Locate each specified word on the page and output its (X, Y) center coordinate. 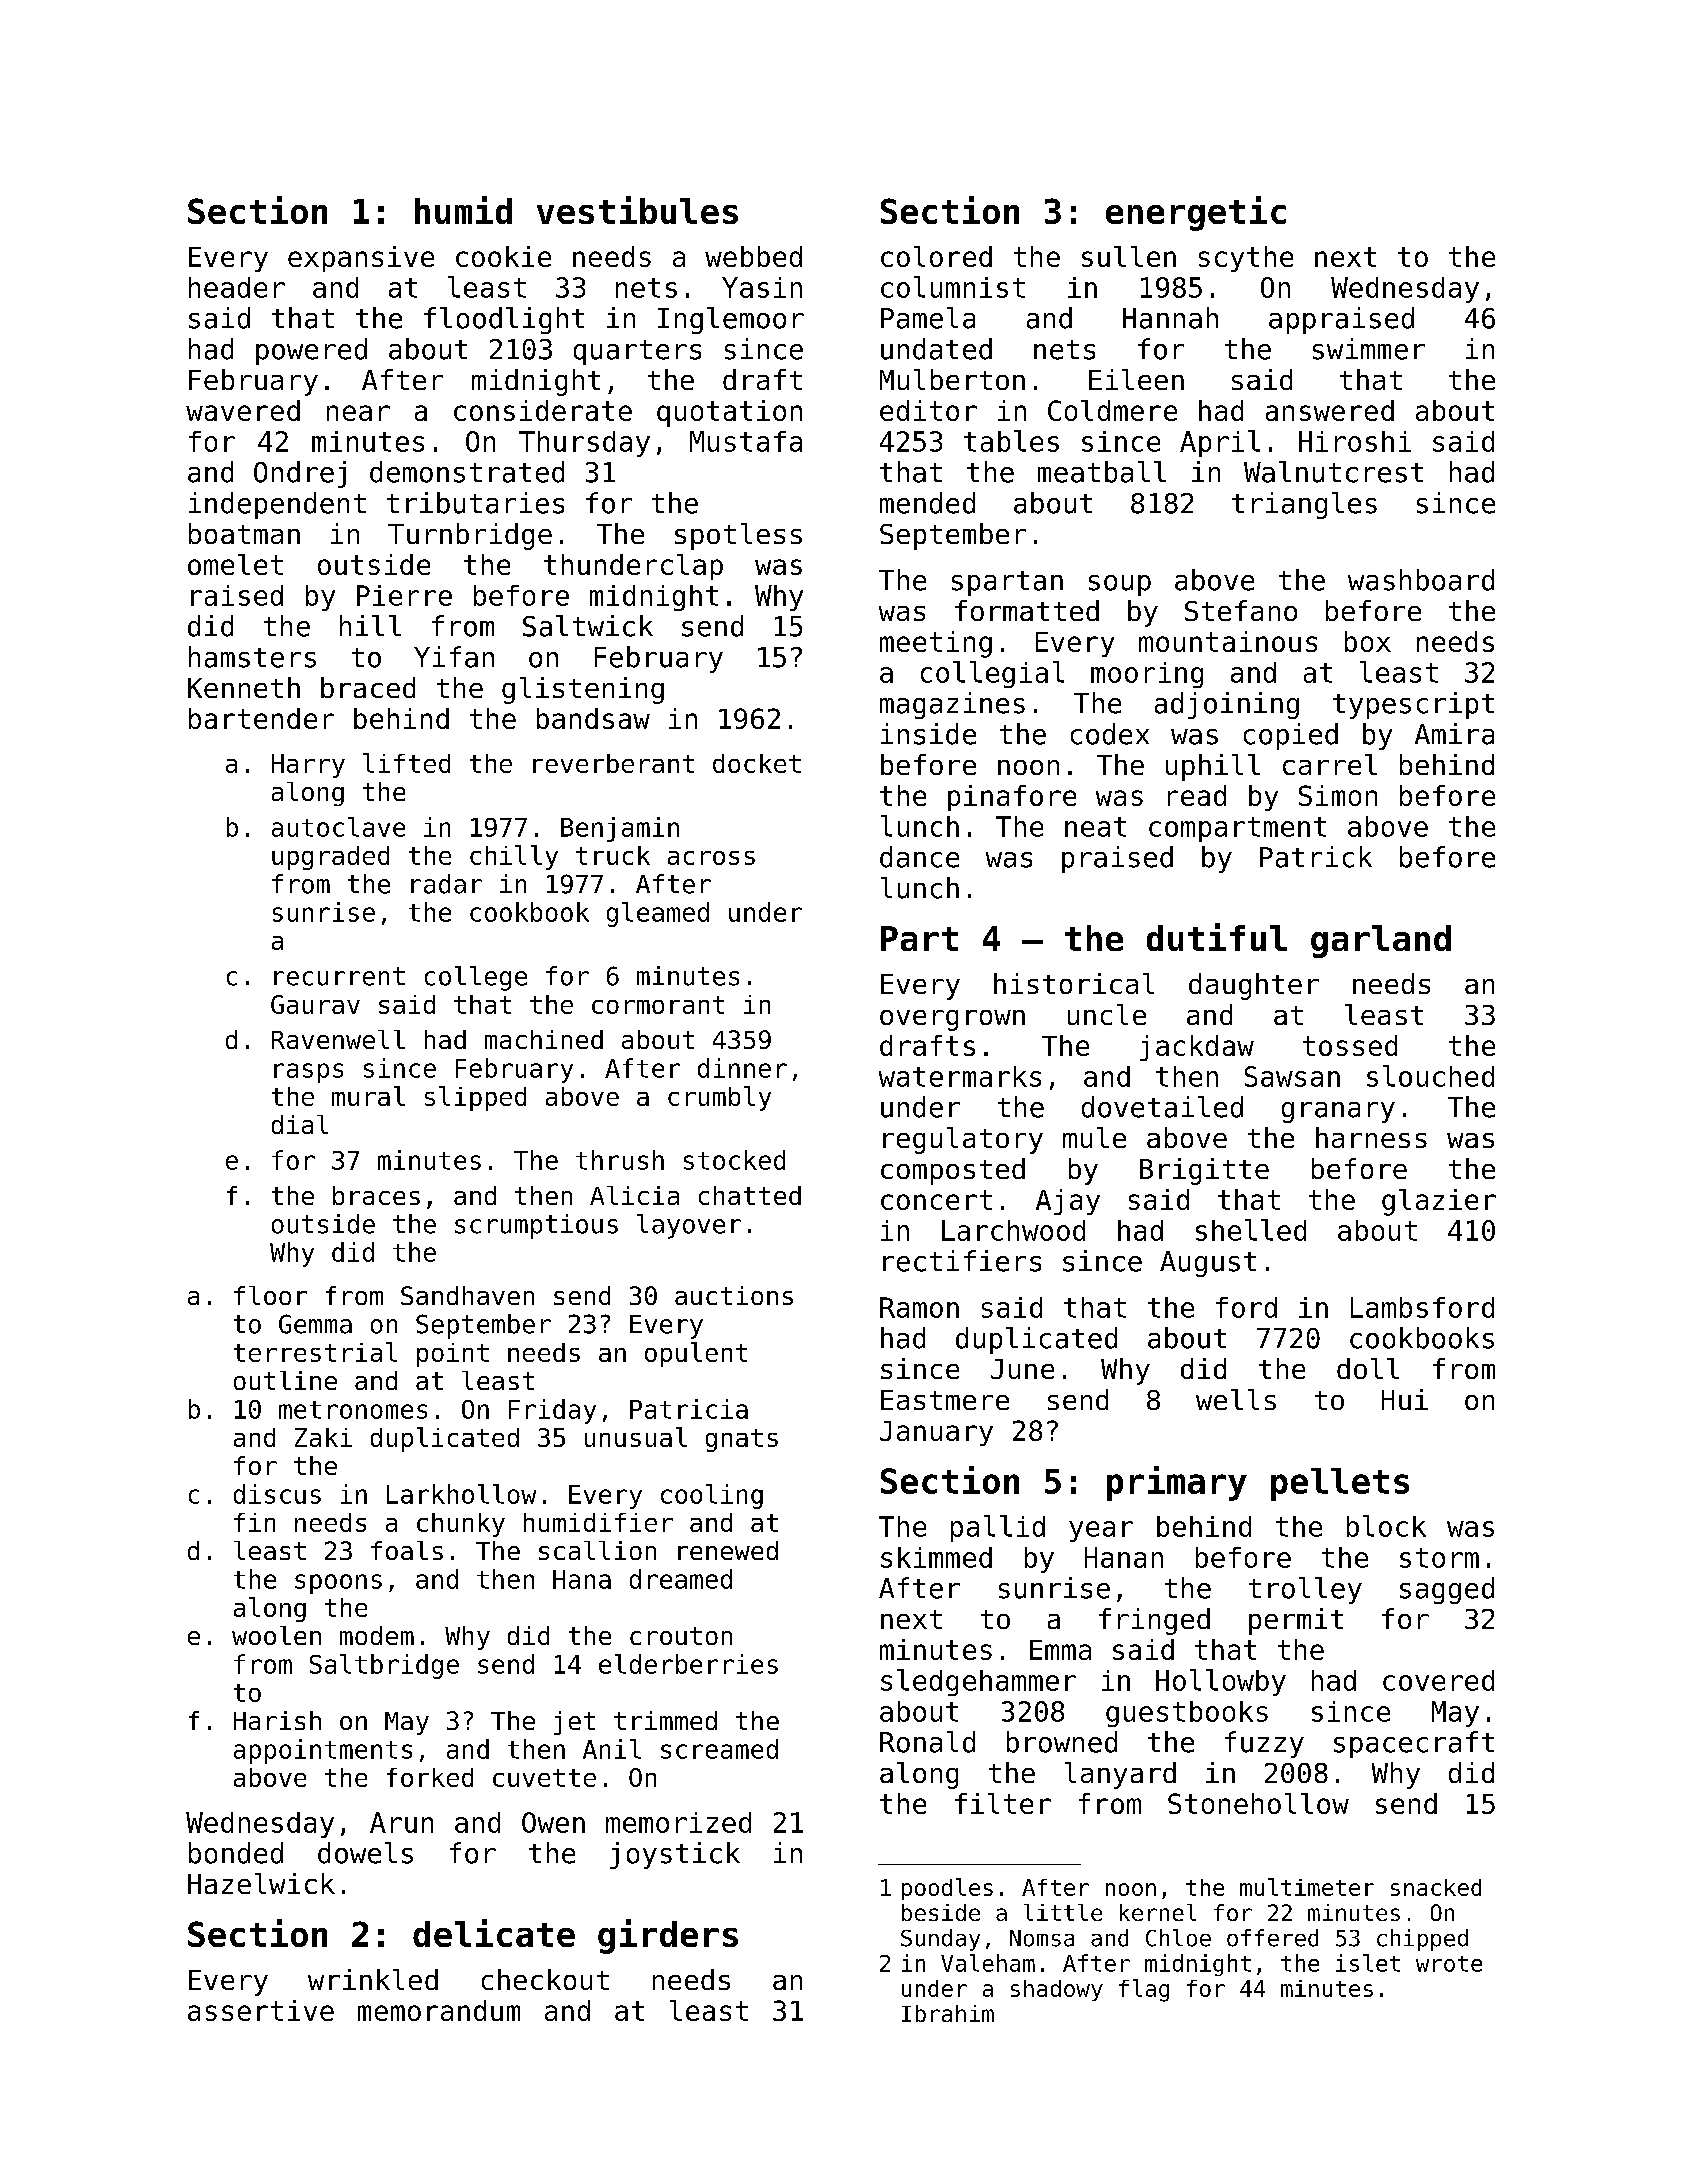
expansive (361, 259)
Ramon (919, 1307)
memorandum (439, 2010)
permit (1296, 1621)
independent (277, 505)
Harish (277, 1720)
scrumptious (536, 1226)
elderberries (688, 1664)
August (1208, 1264)
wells (1236, 1399)
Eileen (1136, 379)
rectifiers (962, 1261)
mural (368, 1096)
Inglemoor (731, 320)
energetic (1196, 213)
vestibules (637, 210)
